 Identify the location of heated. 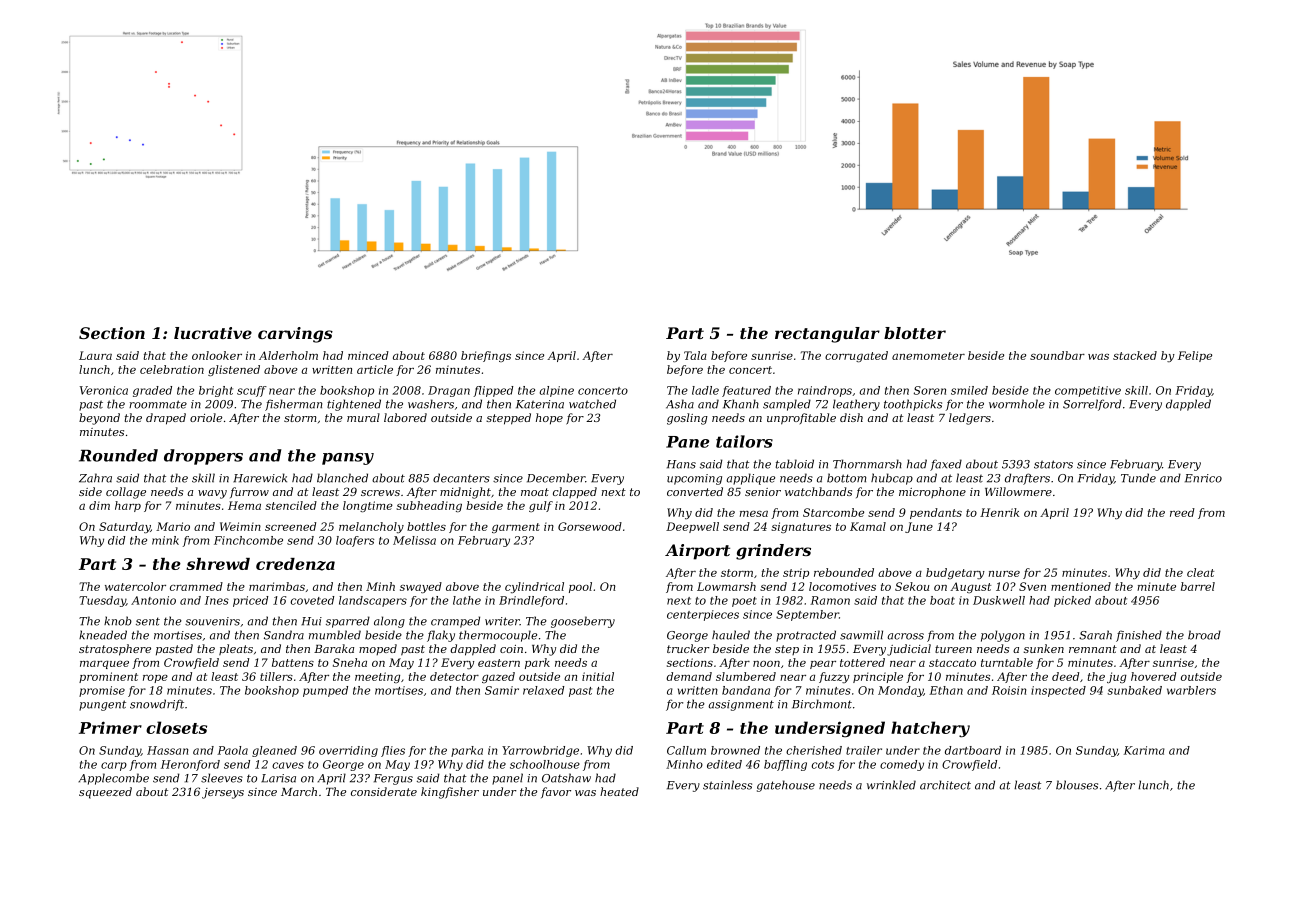
(619, 791).
